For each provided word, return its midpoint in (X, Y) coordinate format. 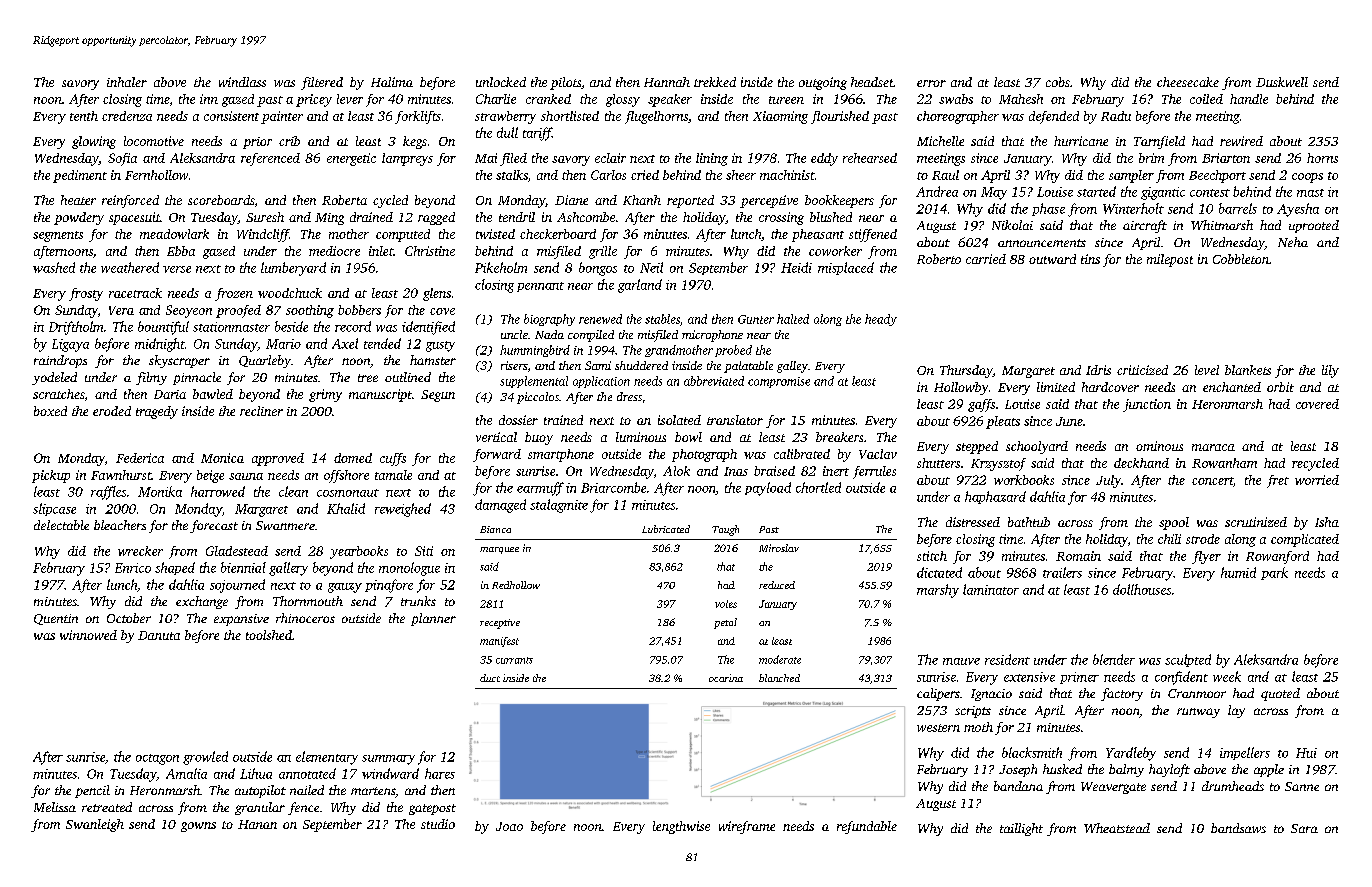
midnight (160, 345)
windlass (242, 82)
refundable (867, 827)
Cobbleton (1241, 259)
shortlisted (570, 116)
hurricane (1081, 141)
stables (662, 319)
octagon (157, 759)
